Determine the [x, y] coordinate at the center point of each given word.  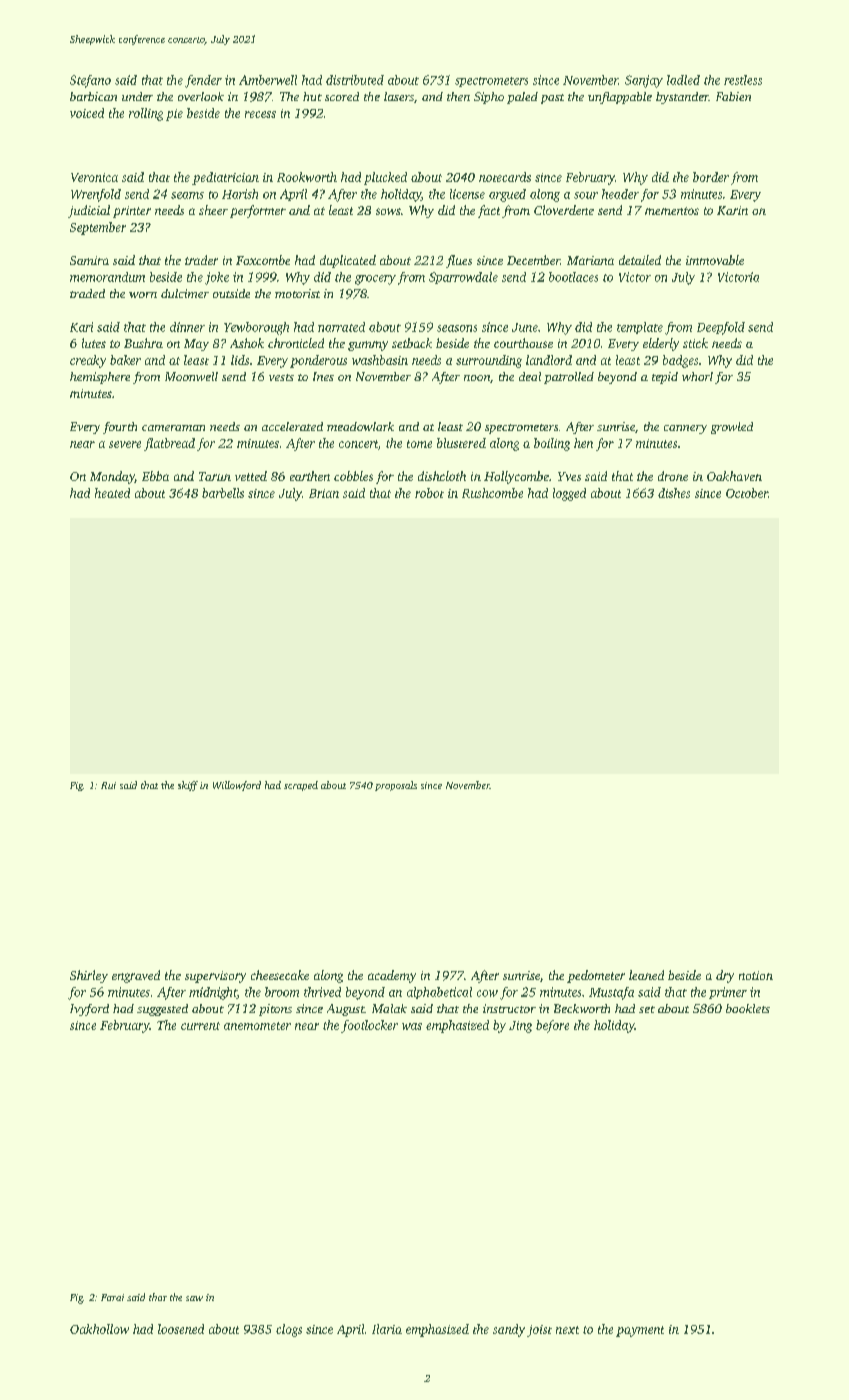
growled [732, 428]
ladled [683, 80]
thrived [322, 992]
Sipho [489, 98]
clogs [289, 1330]
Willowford [237, 786]
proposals [396, 786]
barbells [223, 493]
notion [756, 975]
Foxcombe [263, 260]
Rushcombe [492, 493]
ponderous [318, 361]
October [747, 493]
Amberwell [268, 80]
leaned [646, 975]
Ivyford [89, 1010]
